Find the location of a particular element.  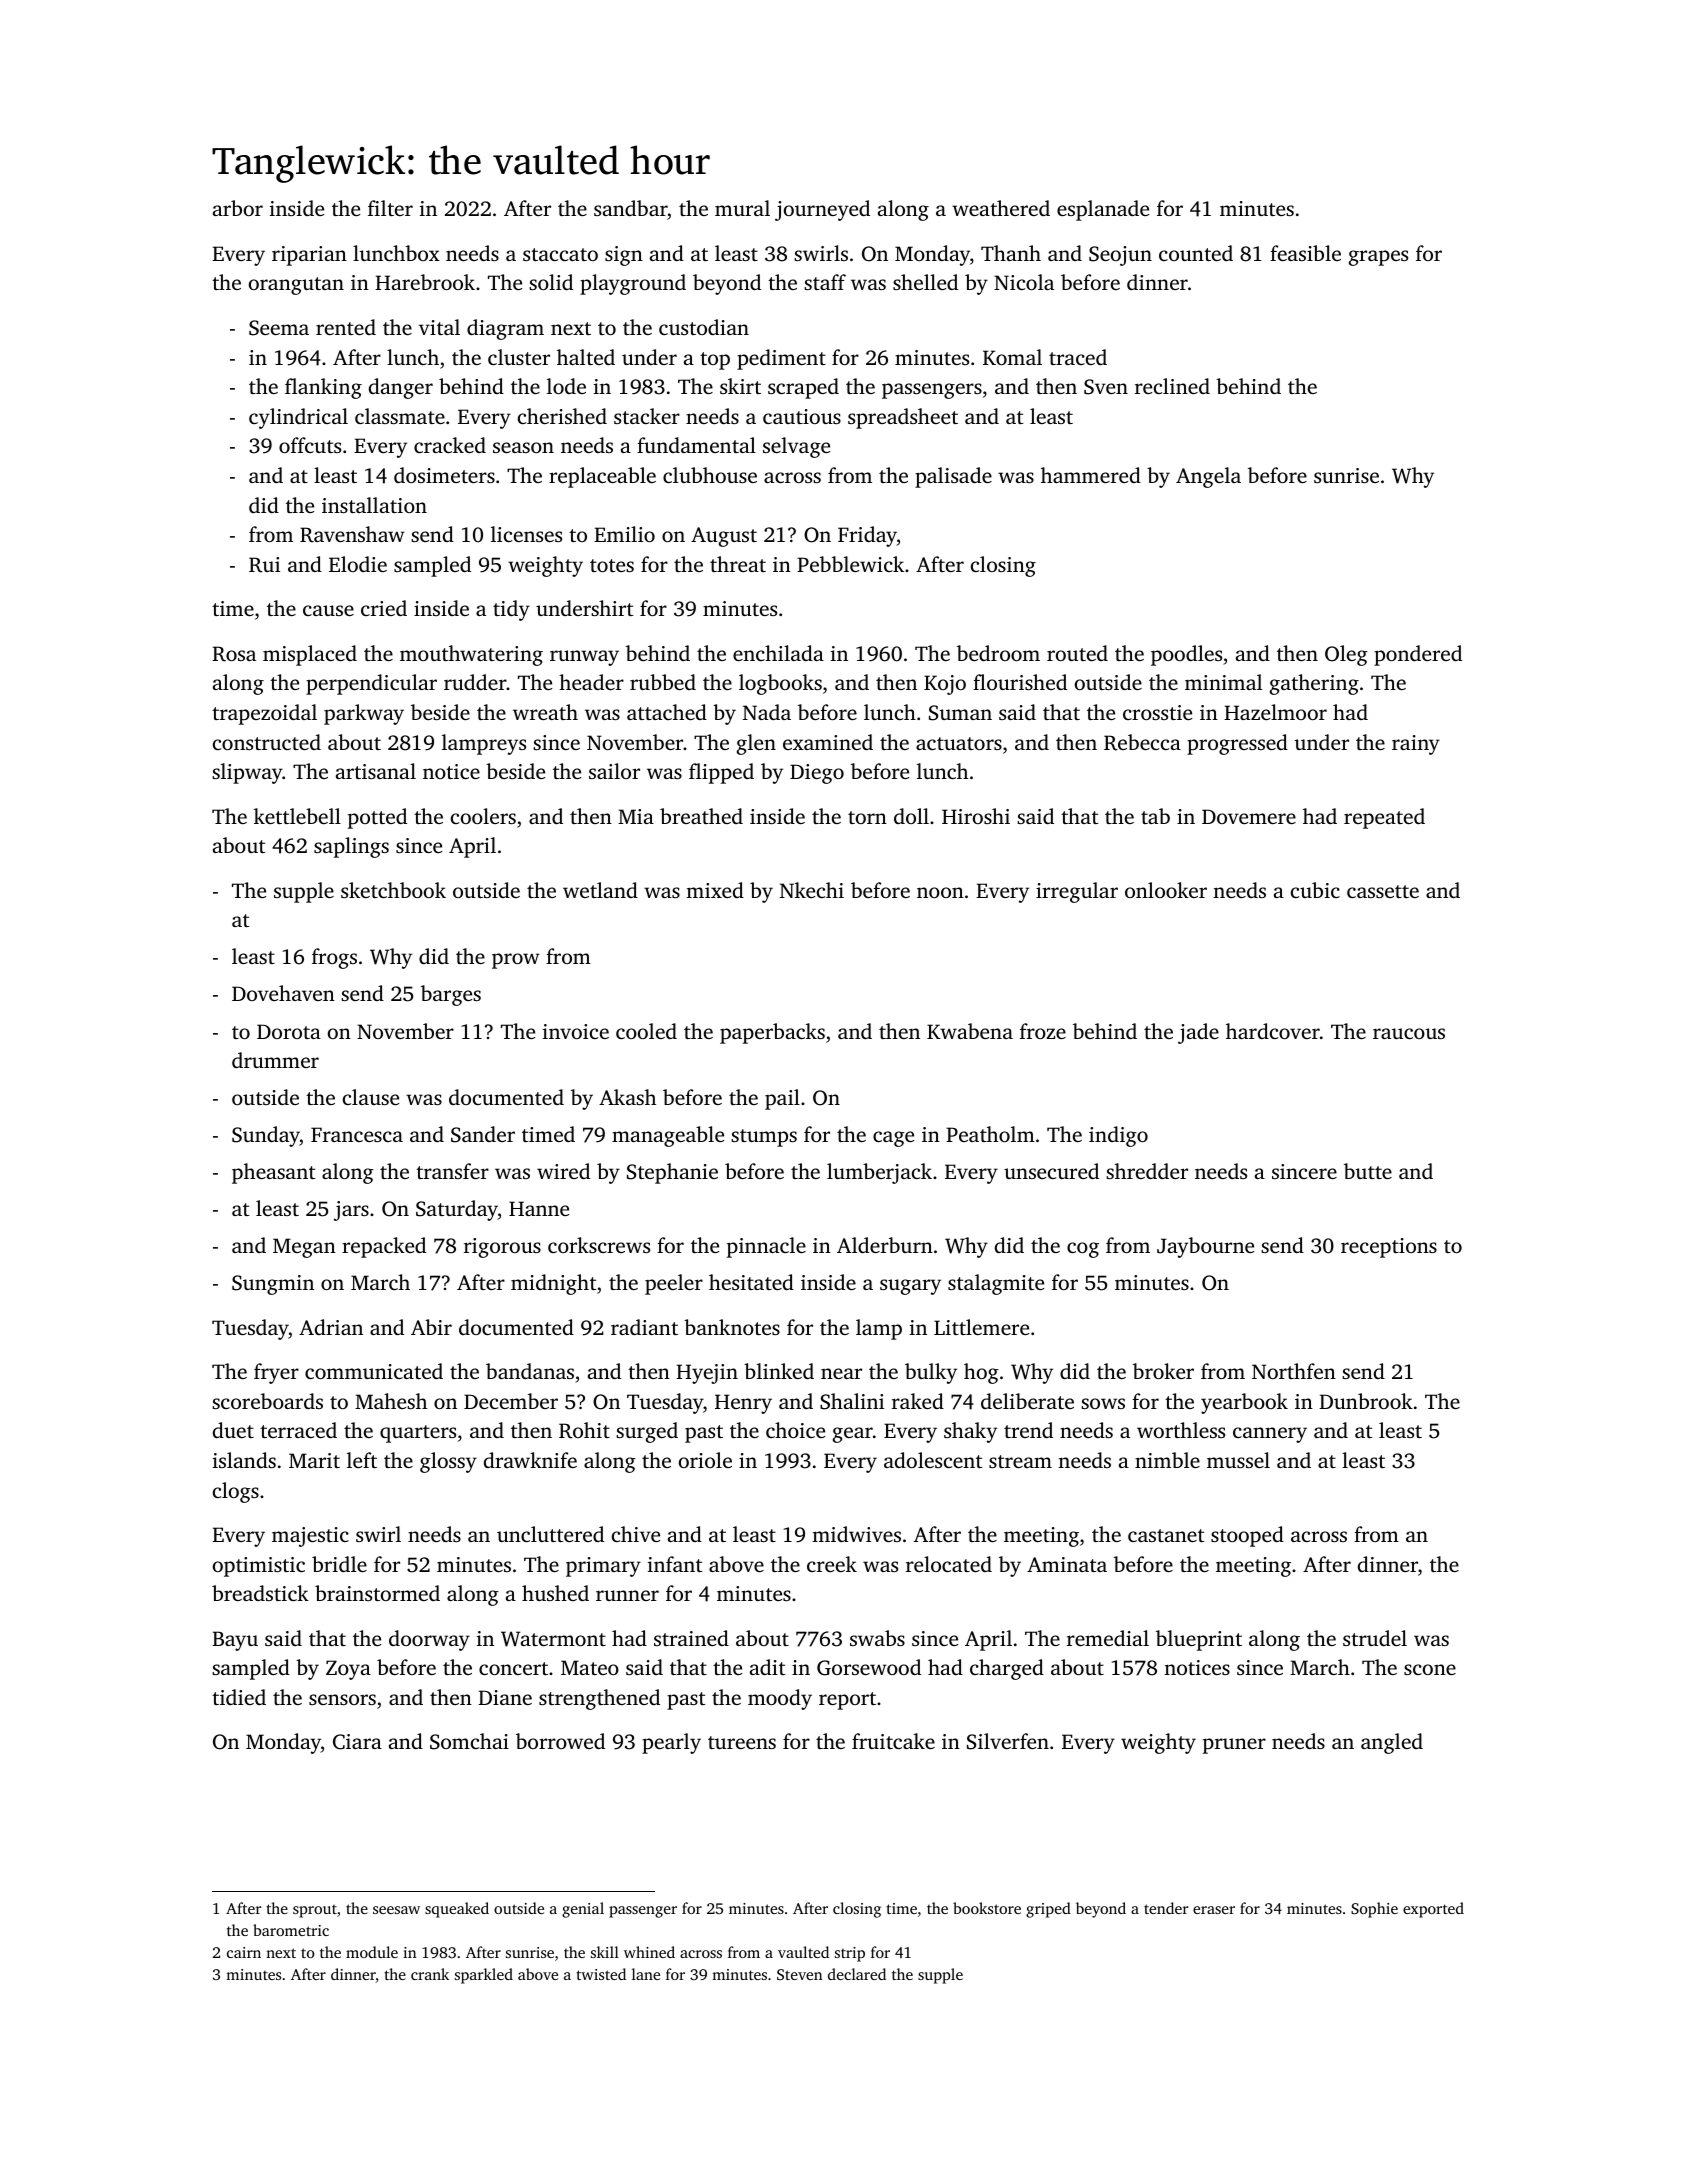

Dovemere is located at coordinates (1249, 816).
